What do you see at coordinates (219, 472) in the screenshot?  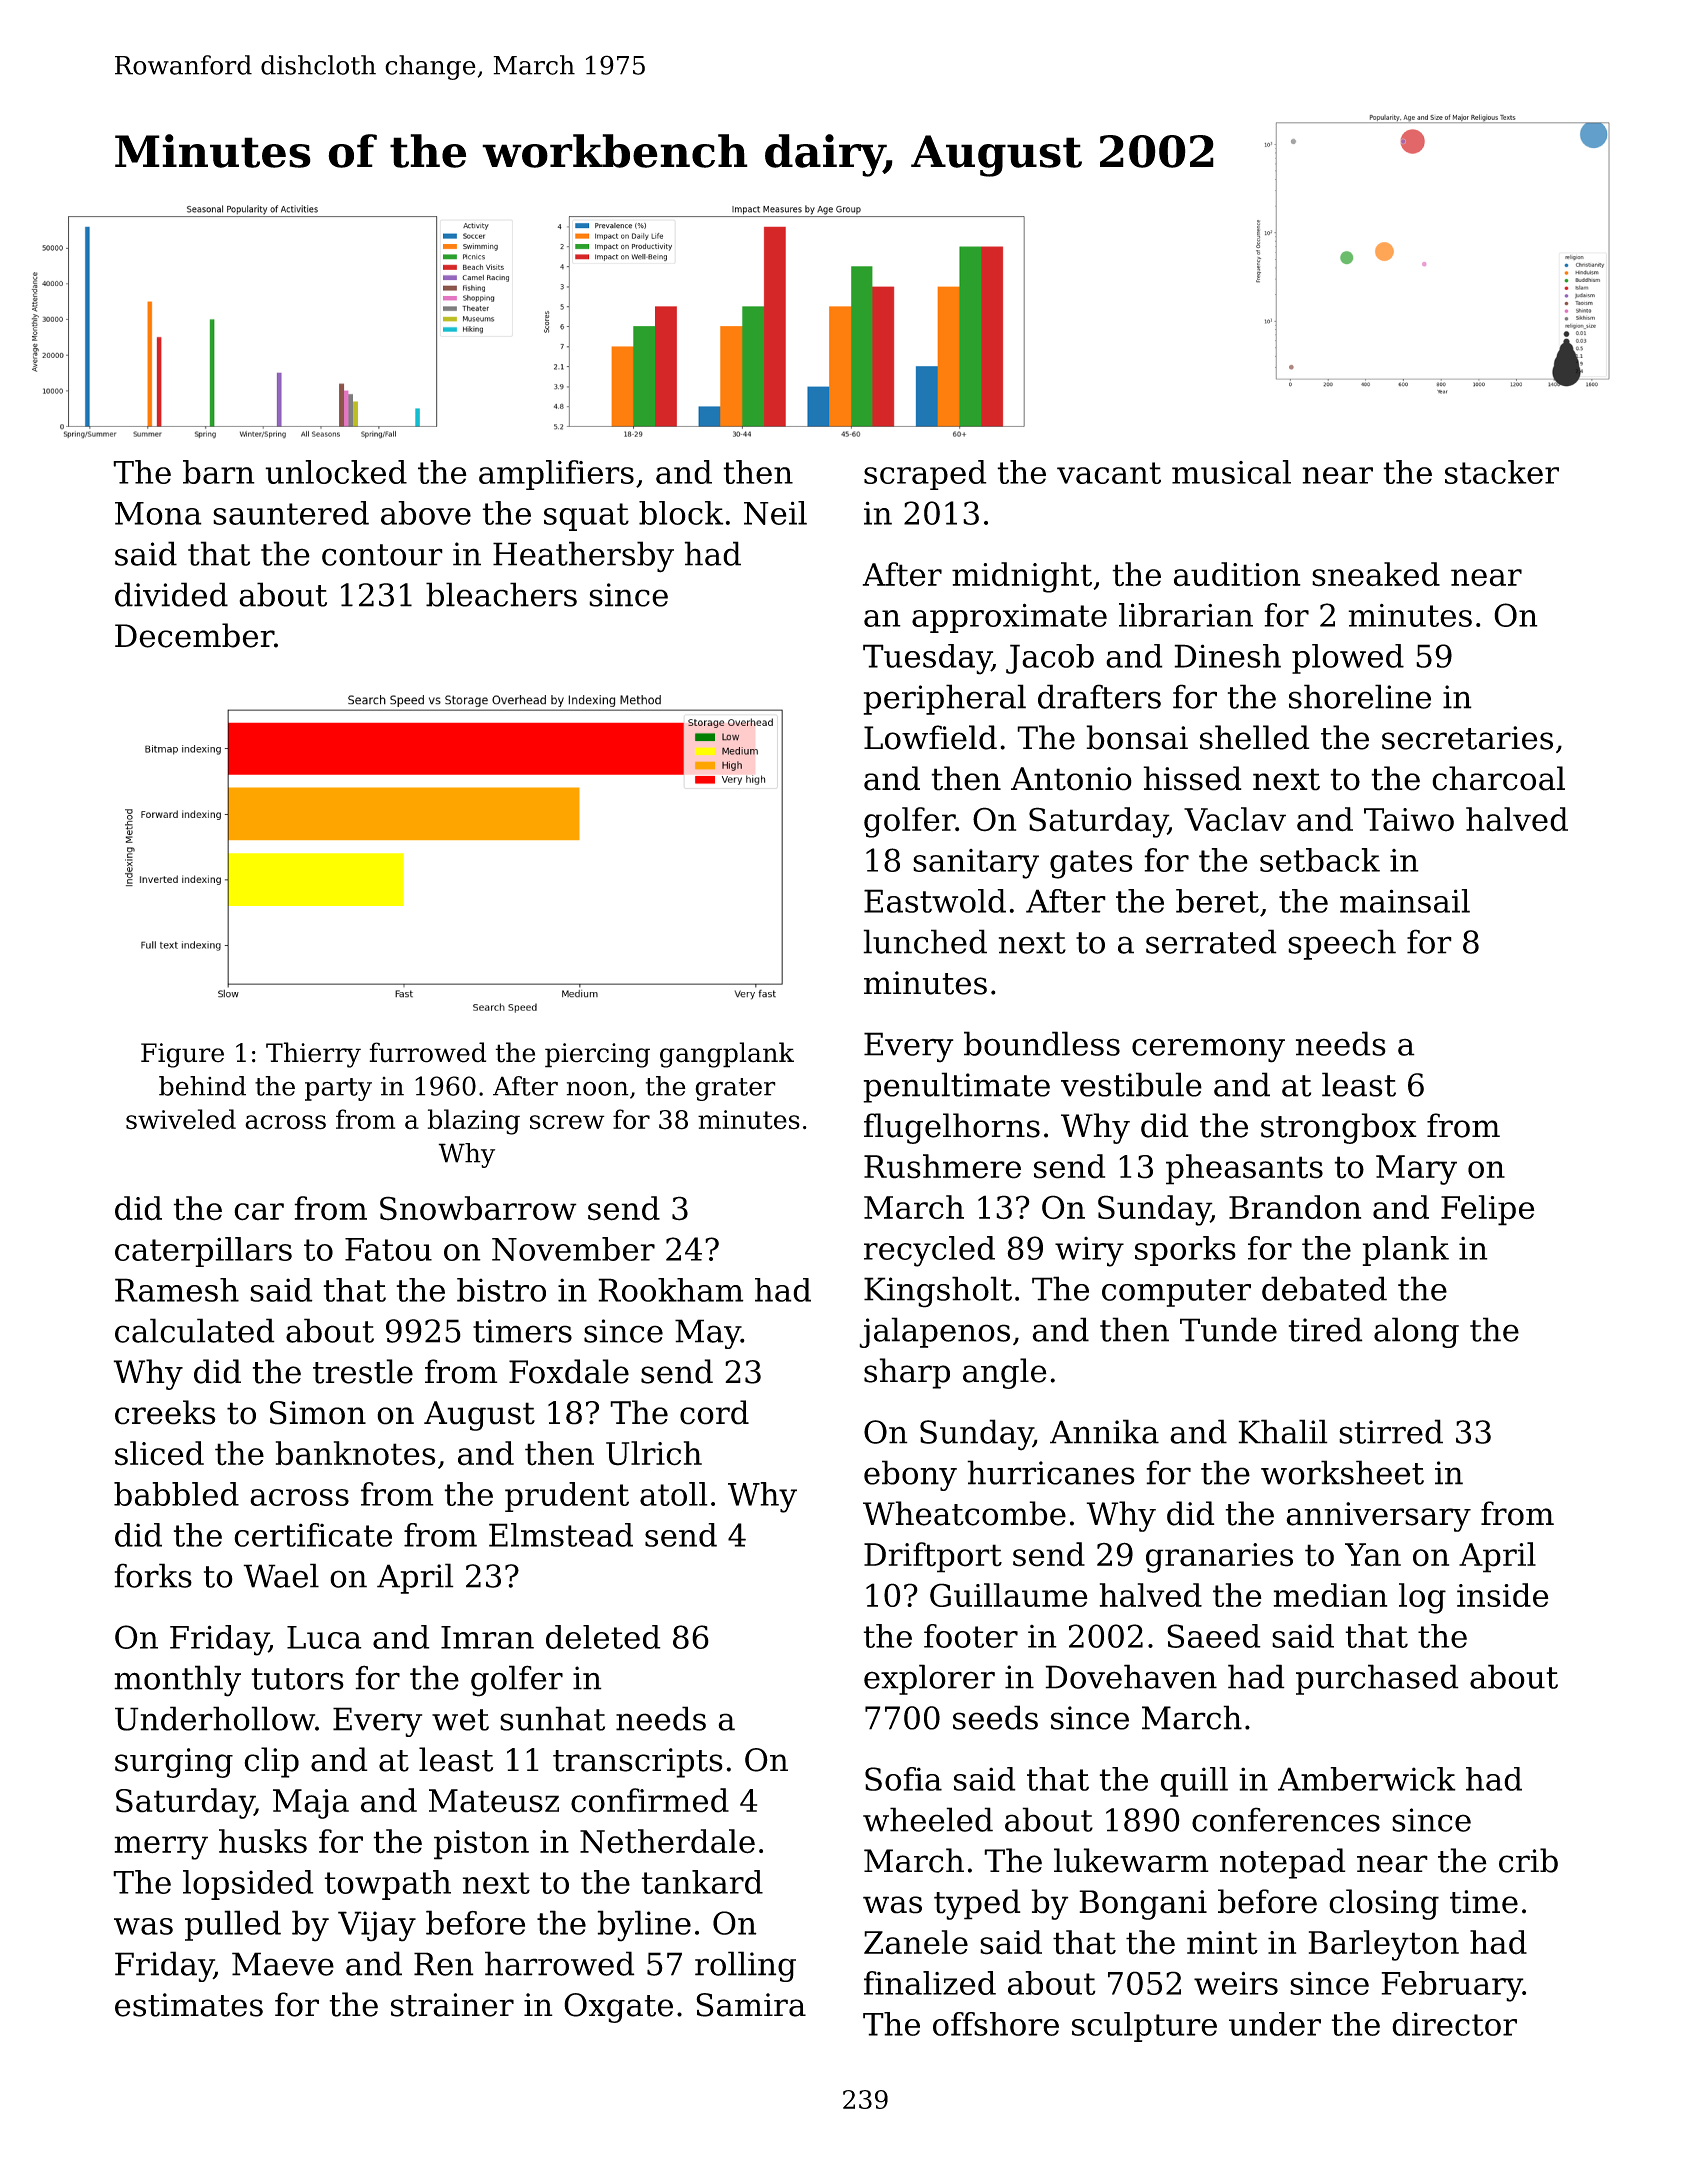 I see `barn` at bounding box center [219, 472].
